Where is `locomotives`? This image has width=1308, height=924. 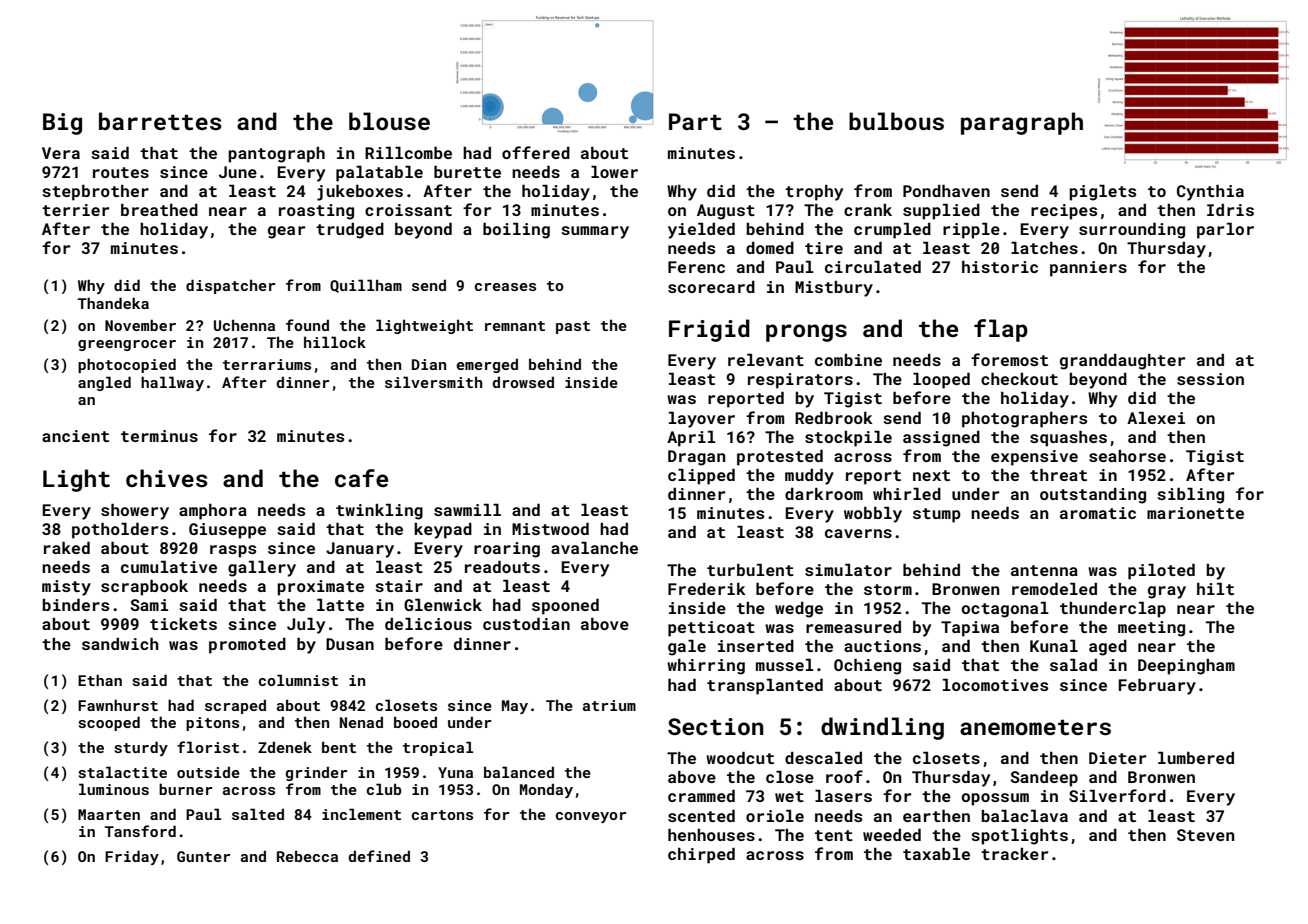
locomotives is located at coordinates (995, 685).
